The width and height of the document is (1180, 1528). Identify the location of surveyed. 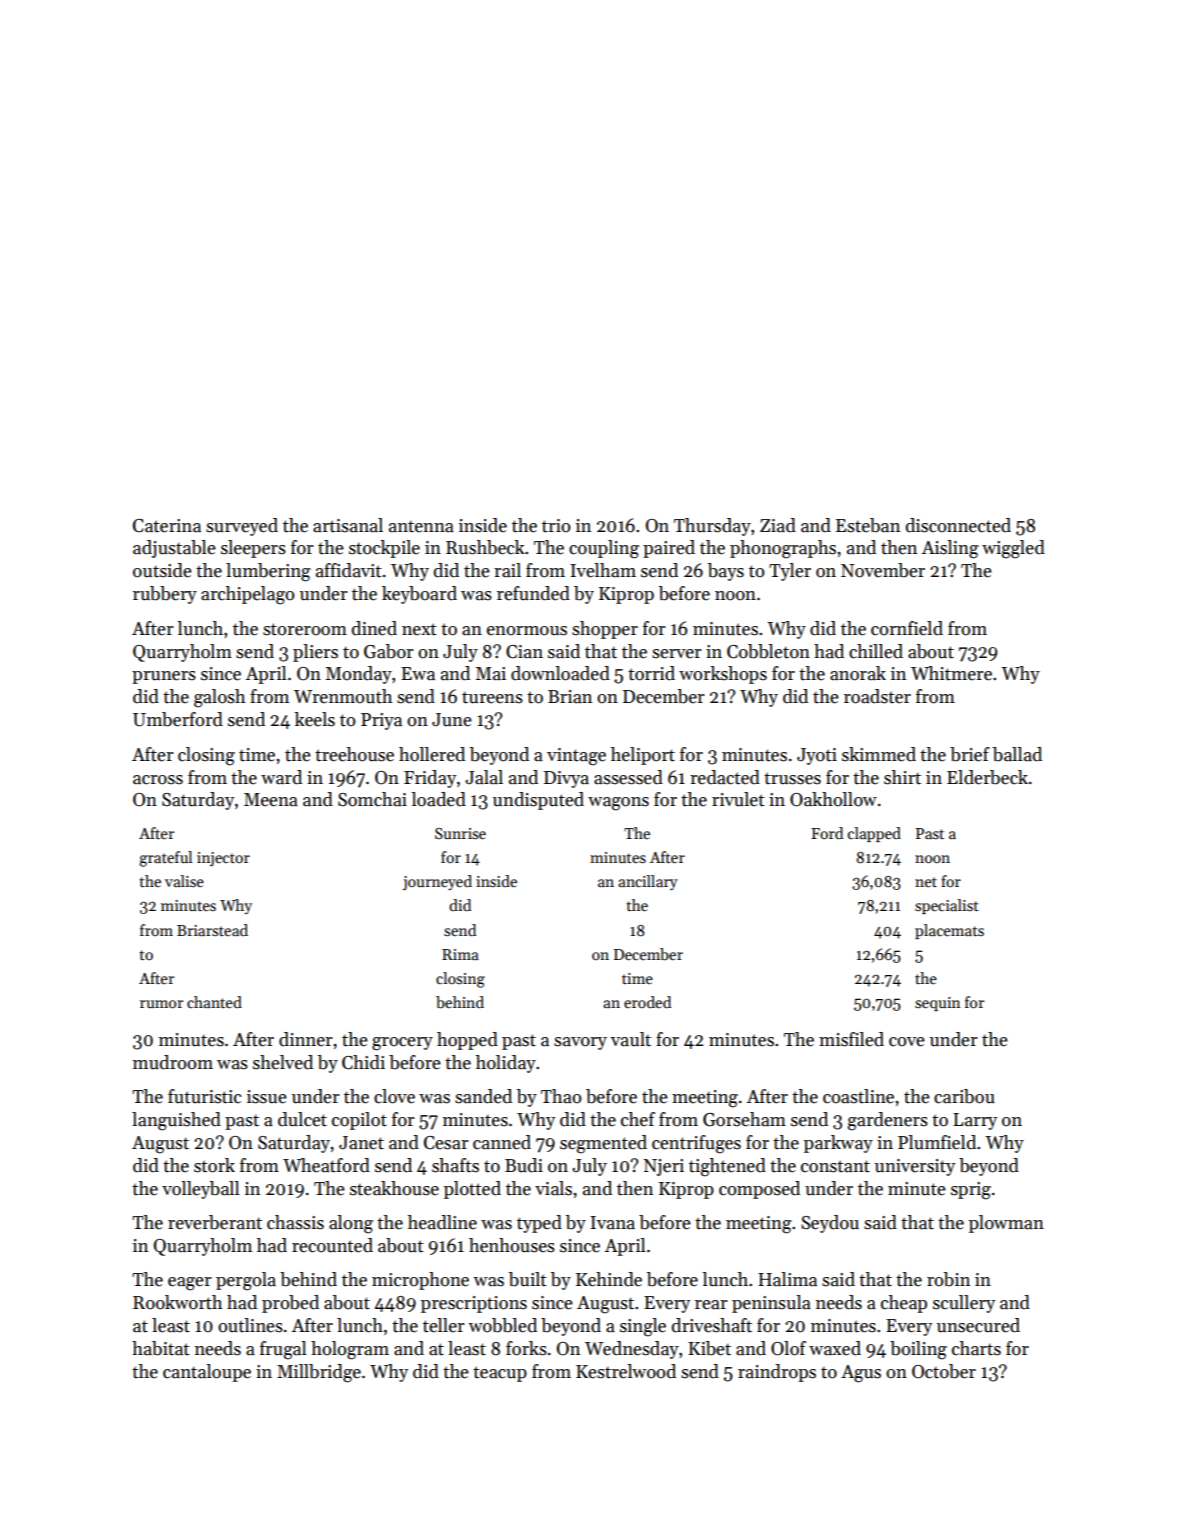
(242, 527).
